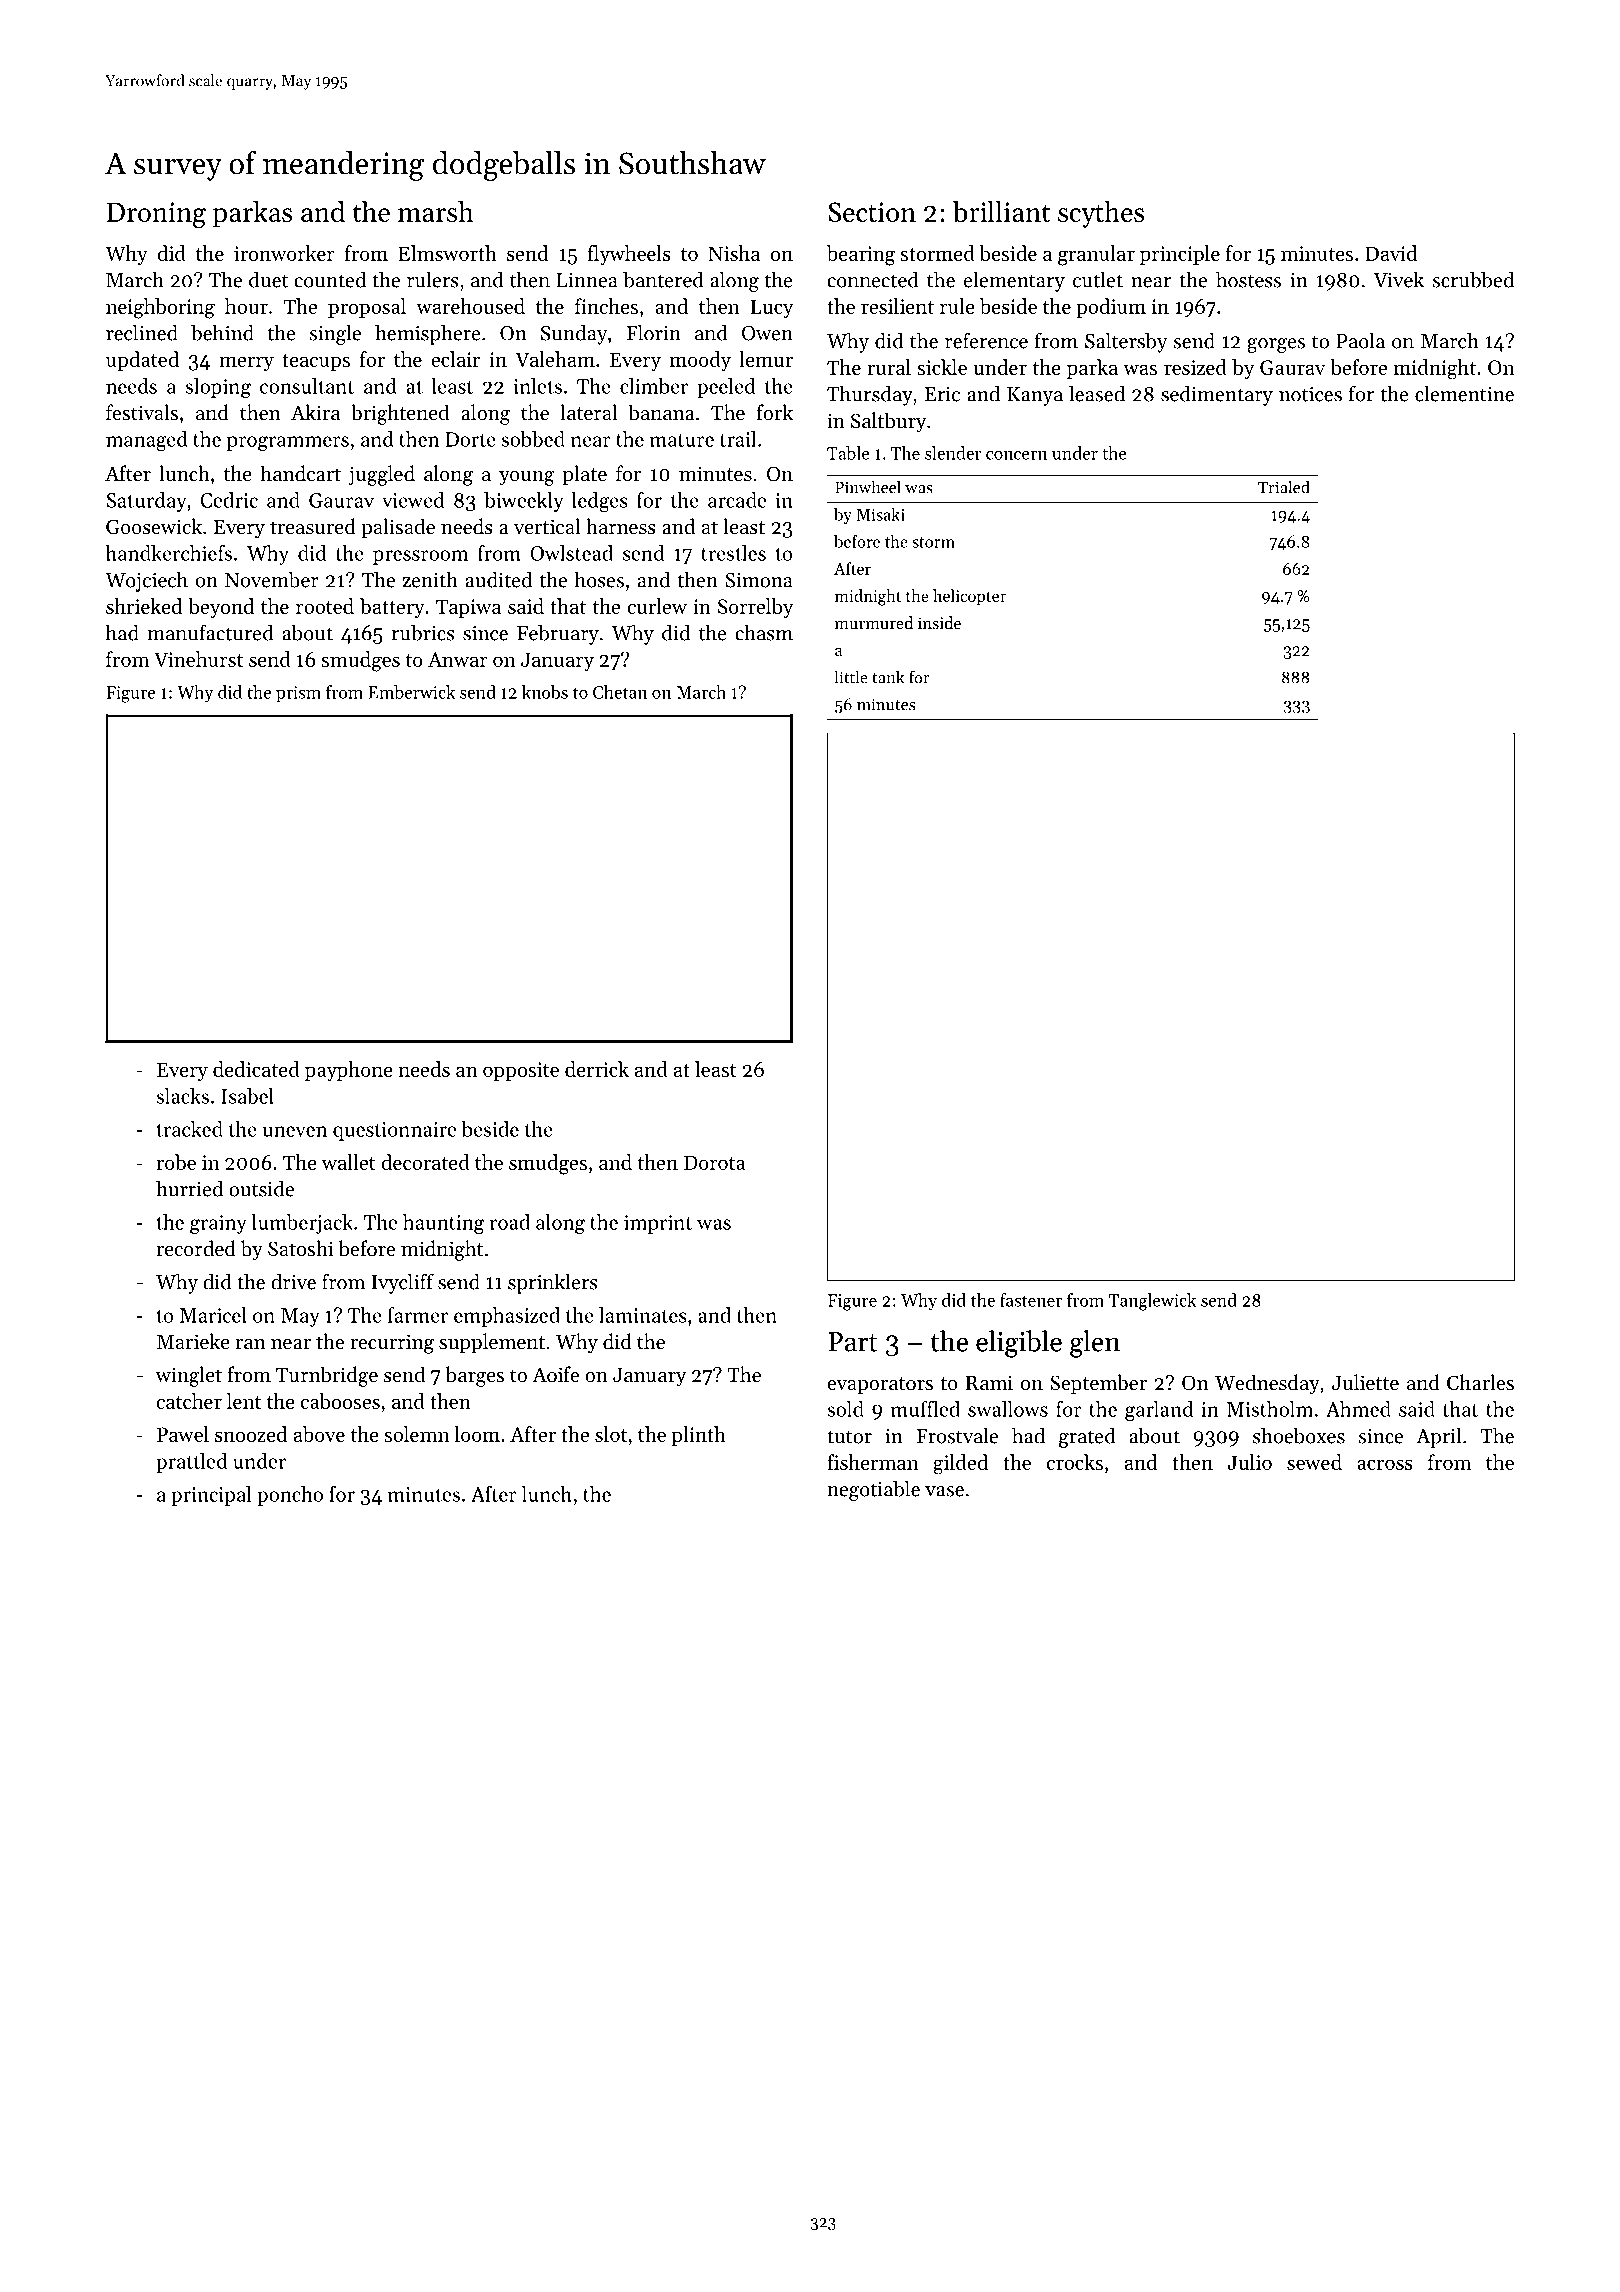  I want to click on little, so click(851, 677).
